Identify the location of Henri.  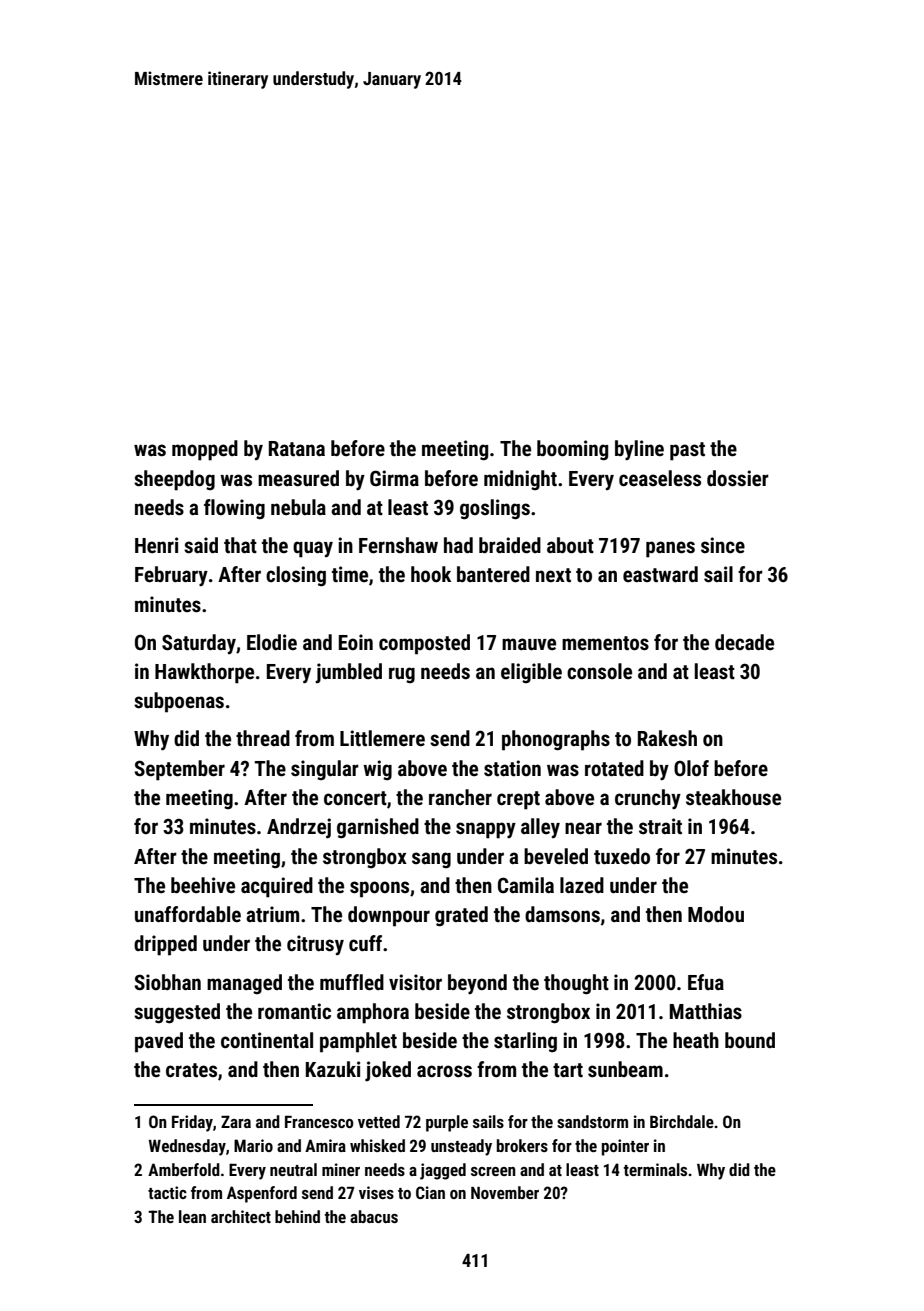
(156, 545).
